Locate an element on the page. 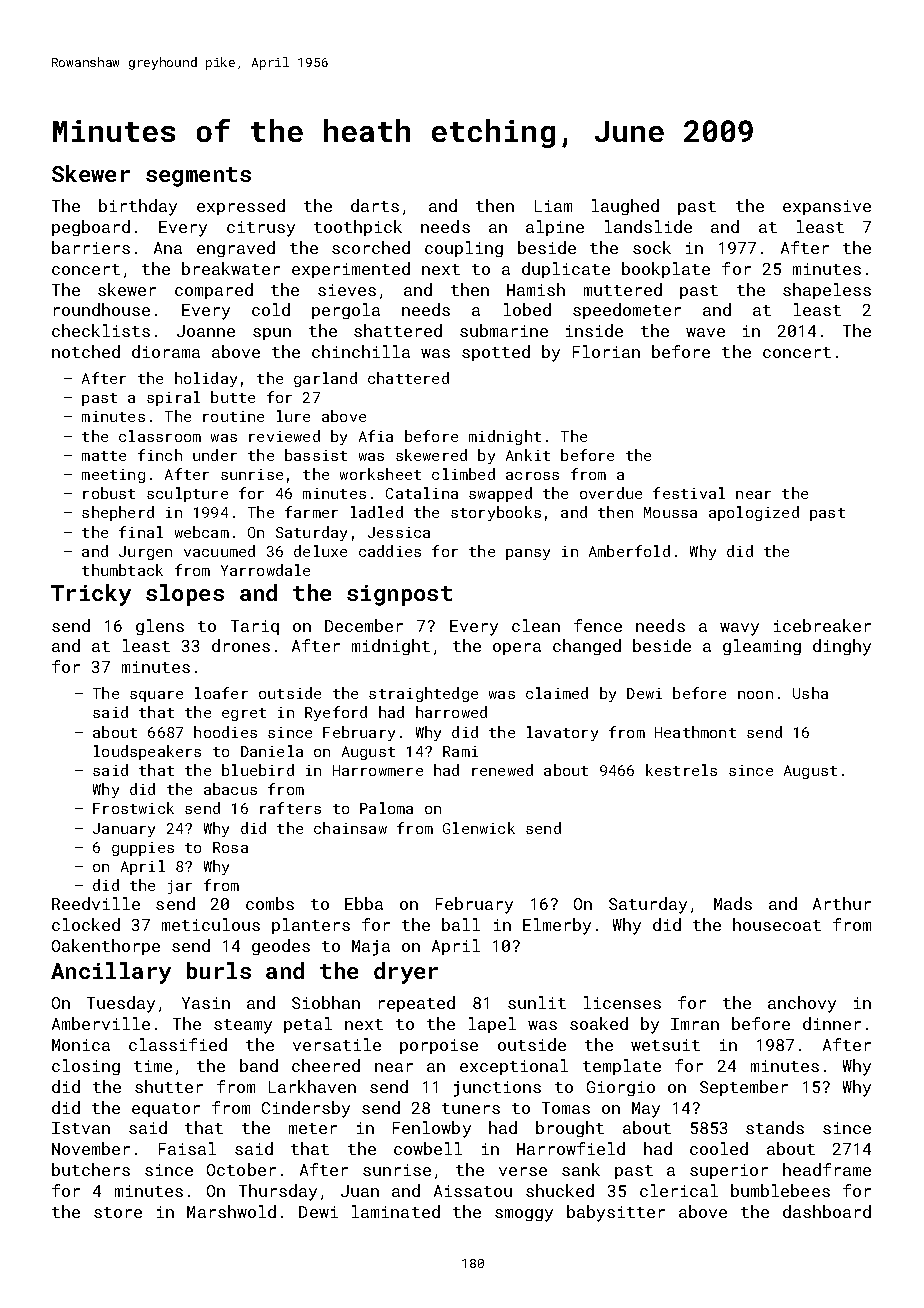  Imran is located at coordinates (695, 1024).
